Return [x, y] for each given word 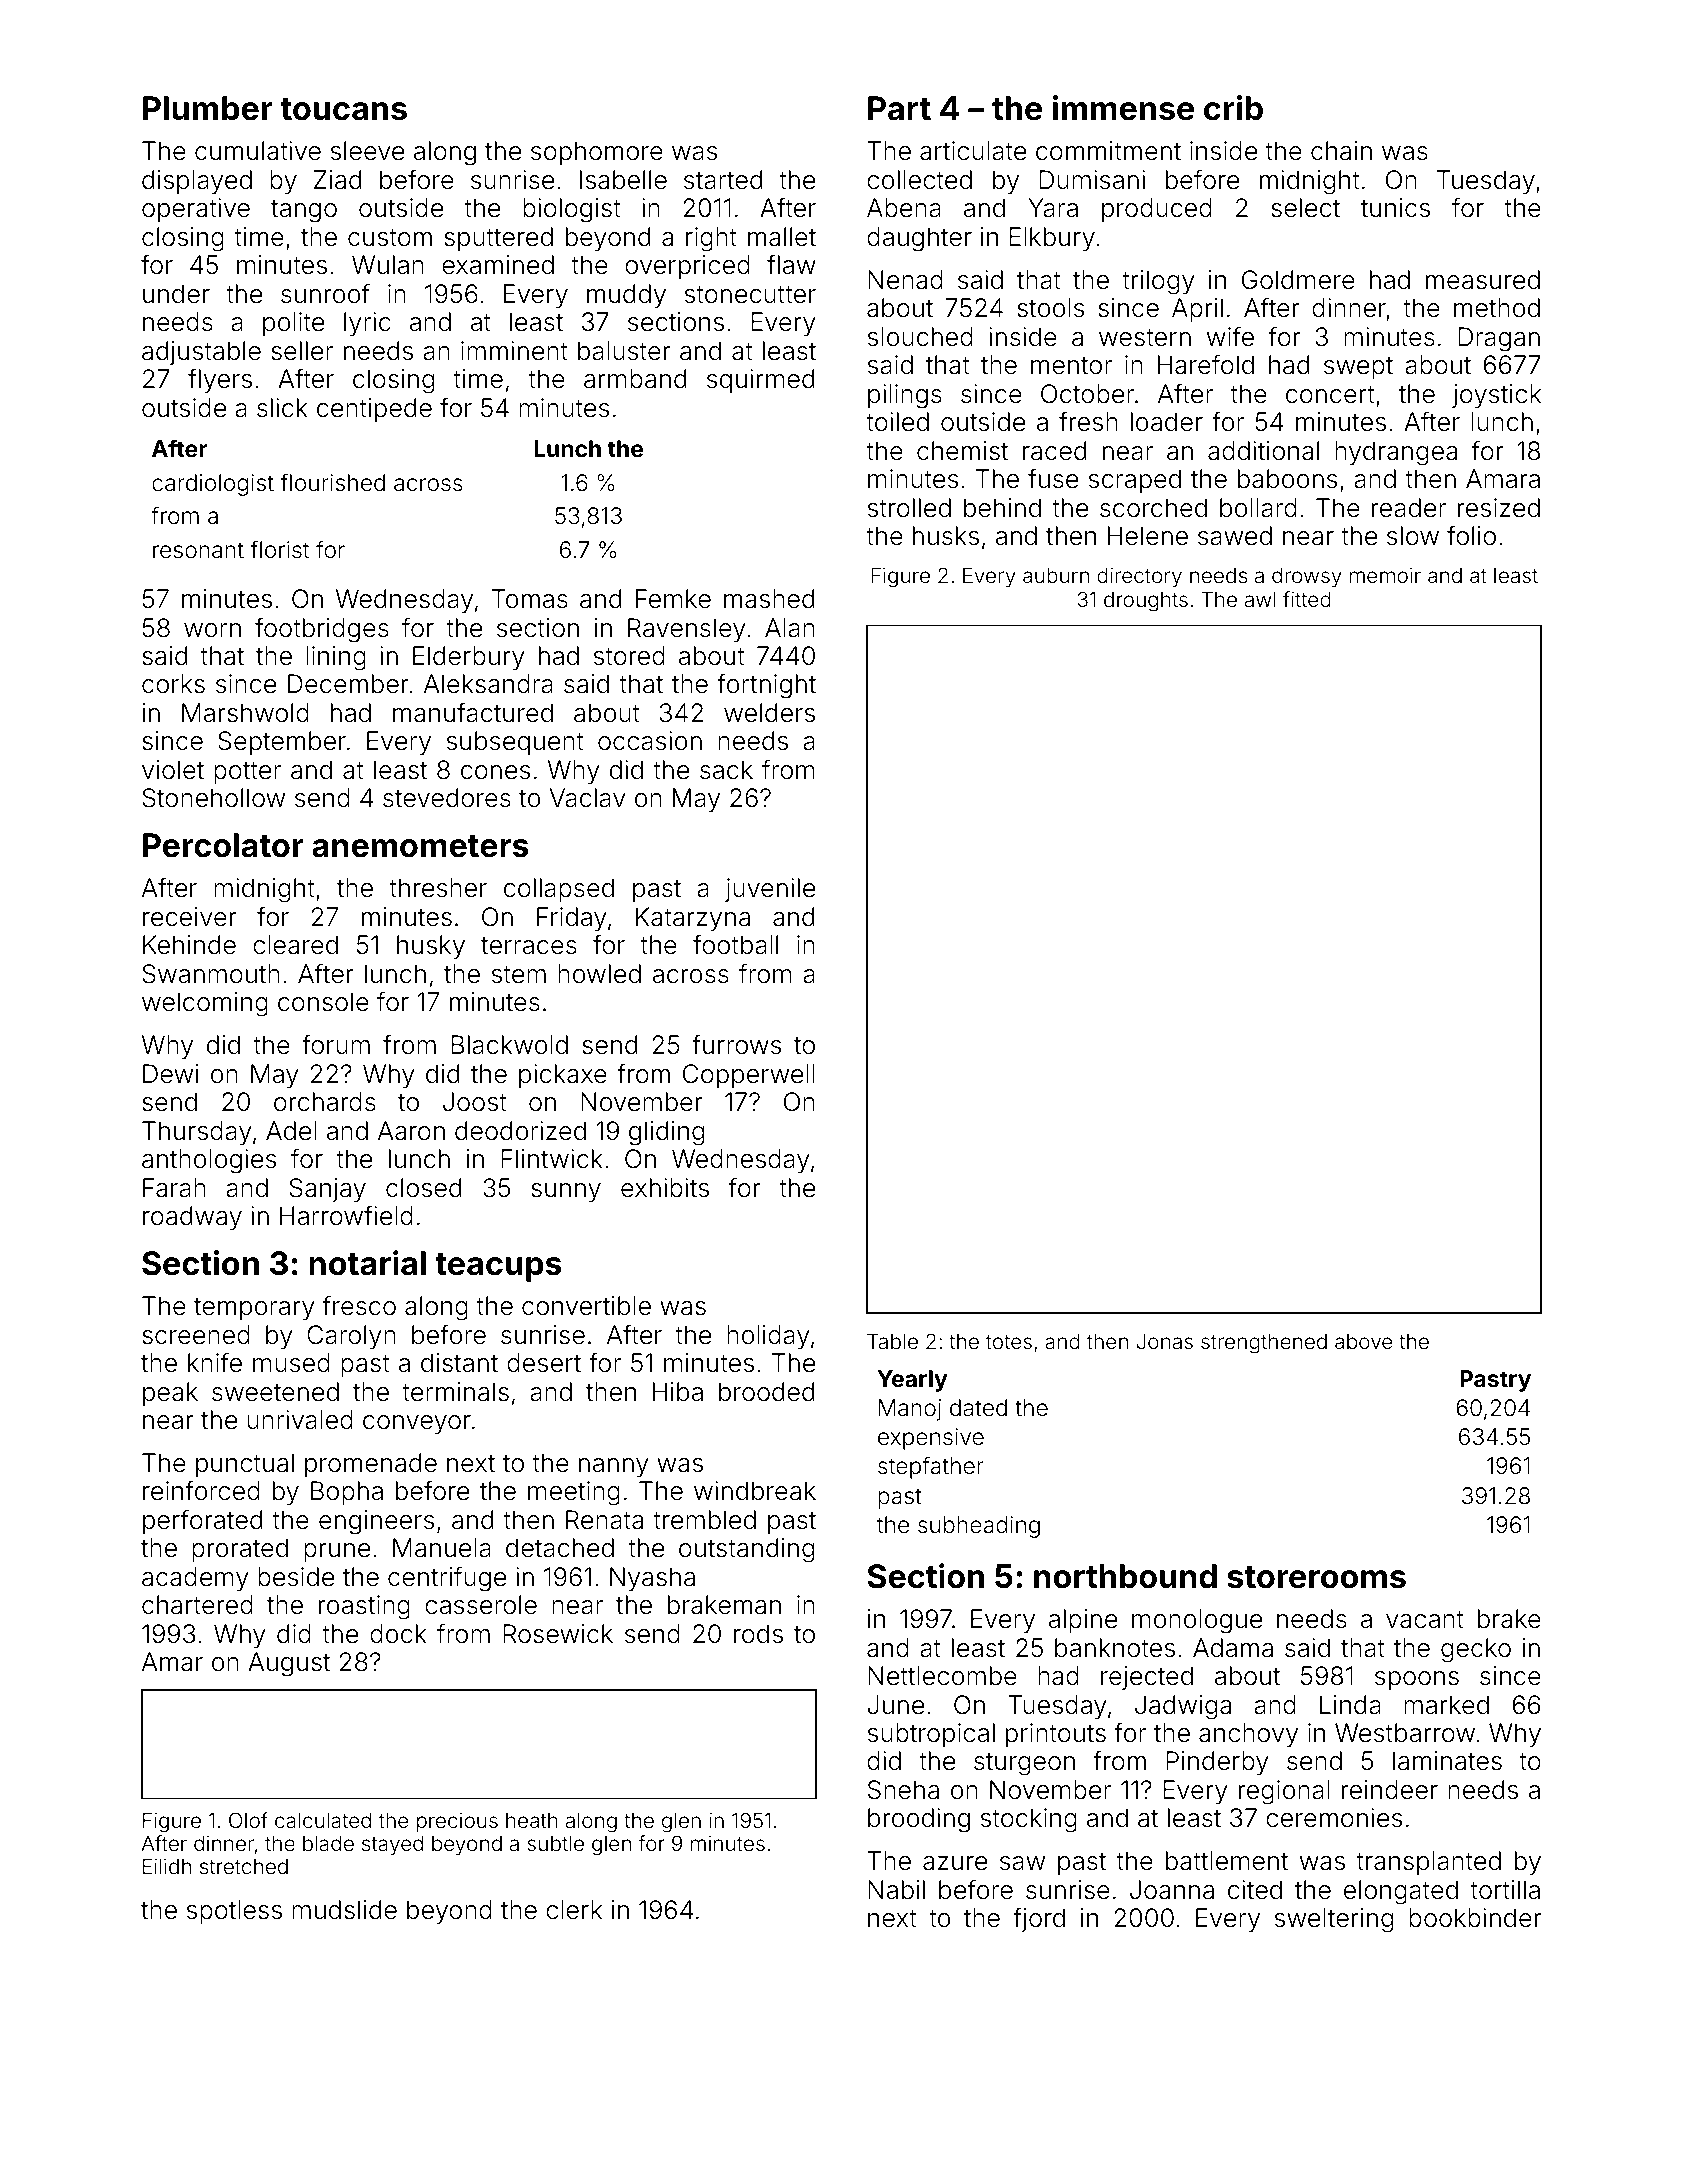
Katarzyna [693, 919]
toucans [344, 109]
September [282, 743]
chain [1341, 151]
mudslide [344, 1910]
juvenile [770, 890]
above [1363, 1341]
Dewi [171, 1074]
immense [1123, 108]
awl [1260, 599]
